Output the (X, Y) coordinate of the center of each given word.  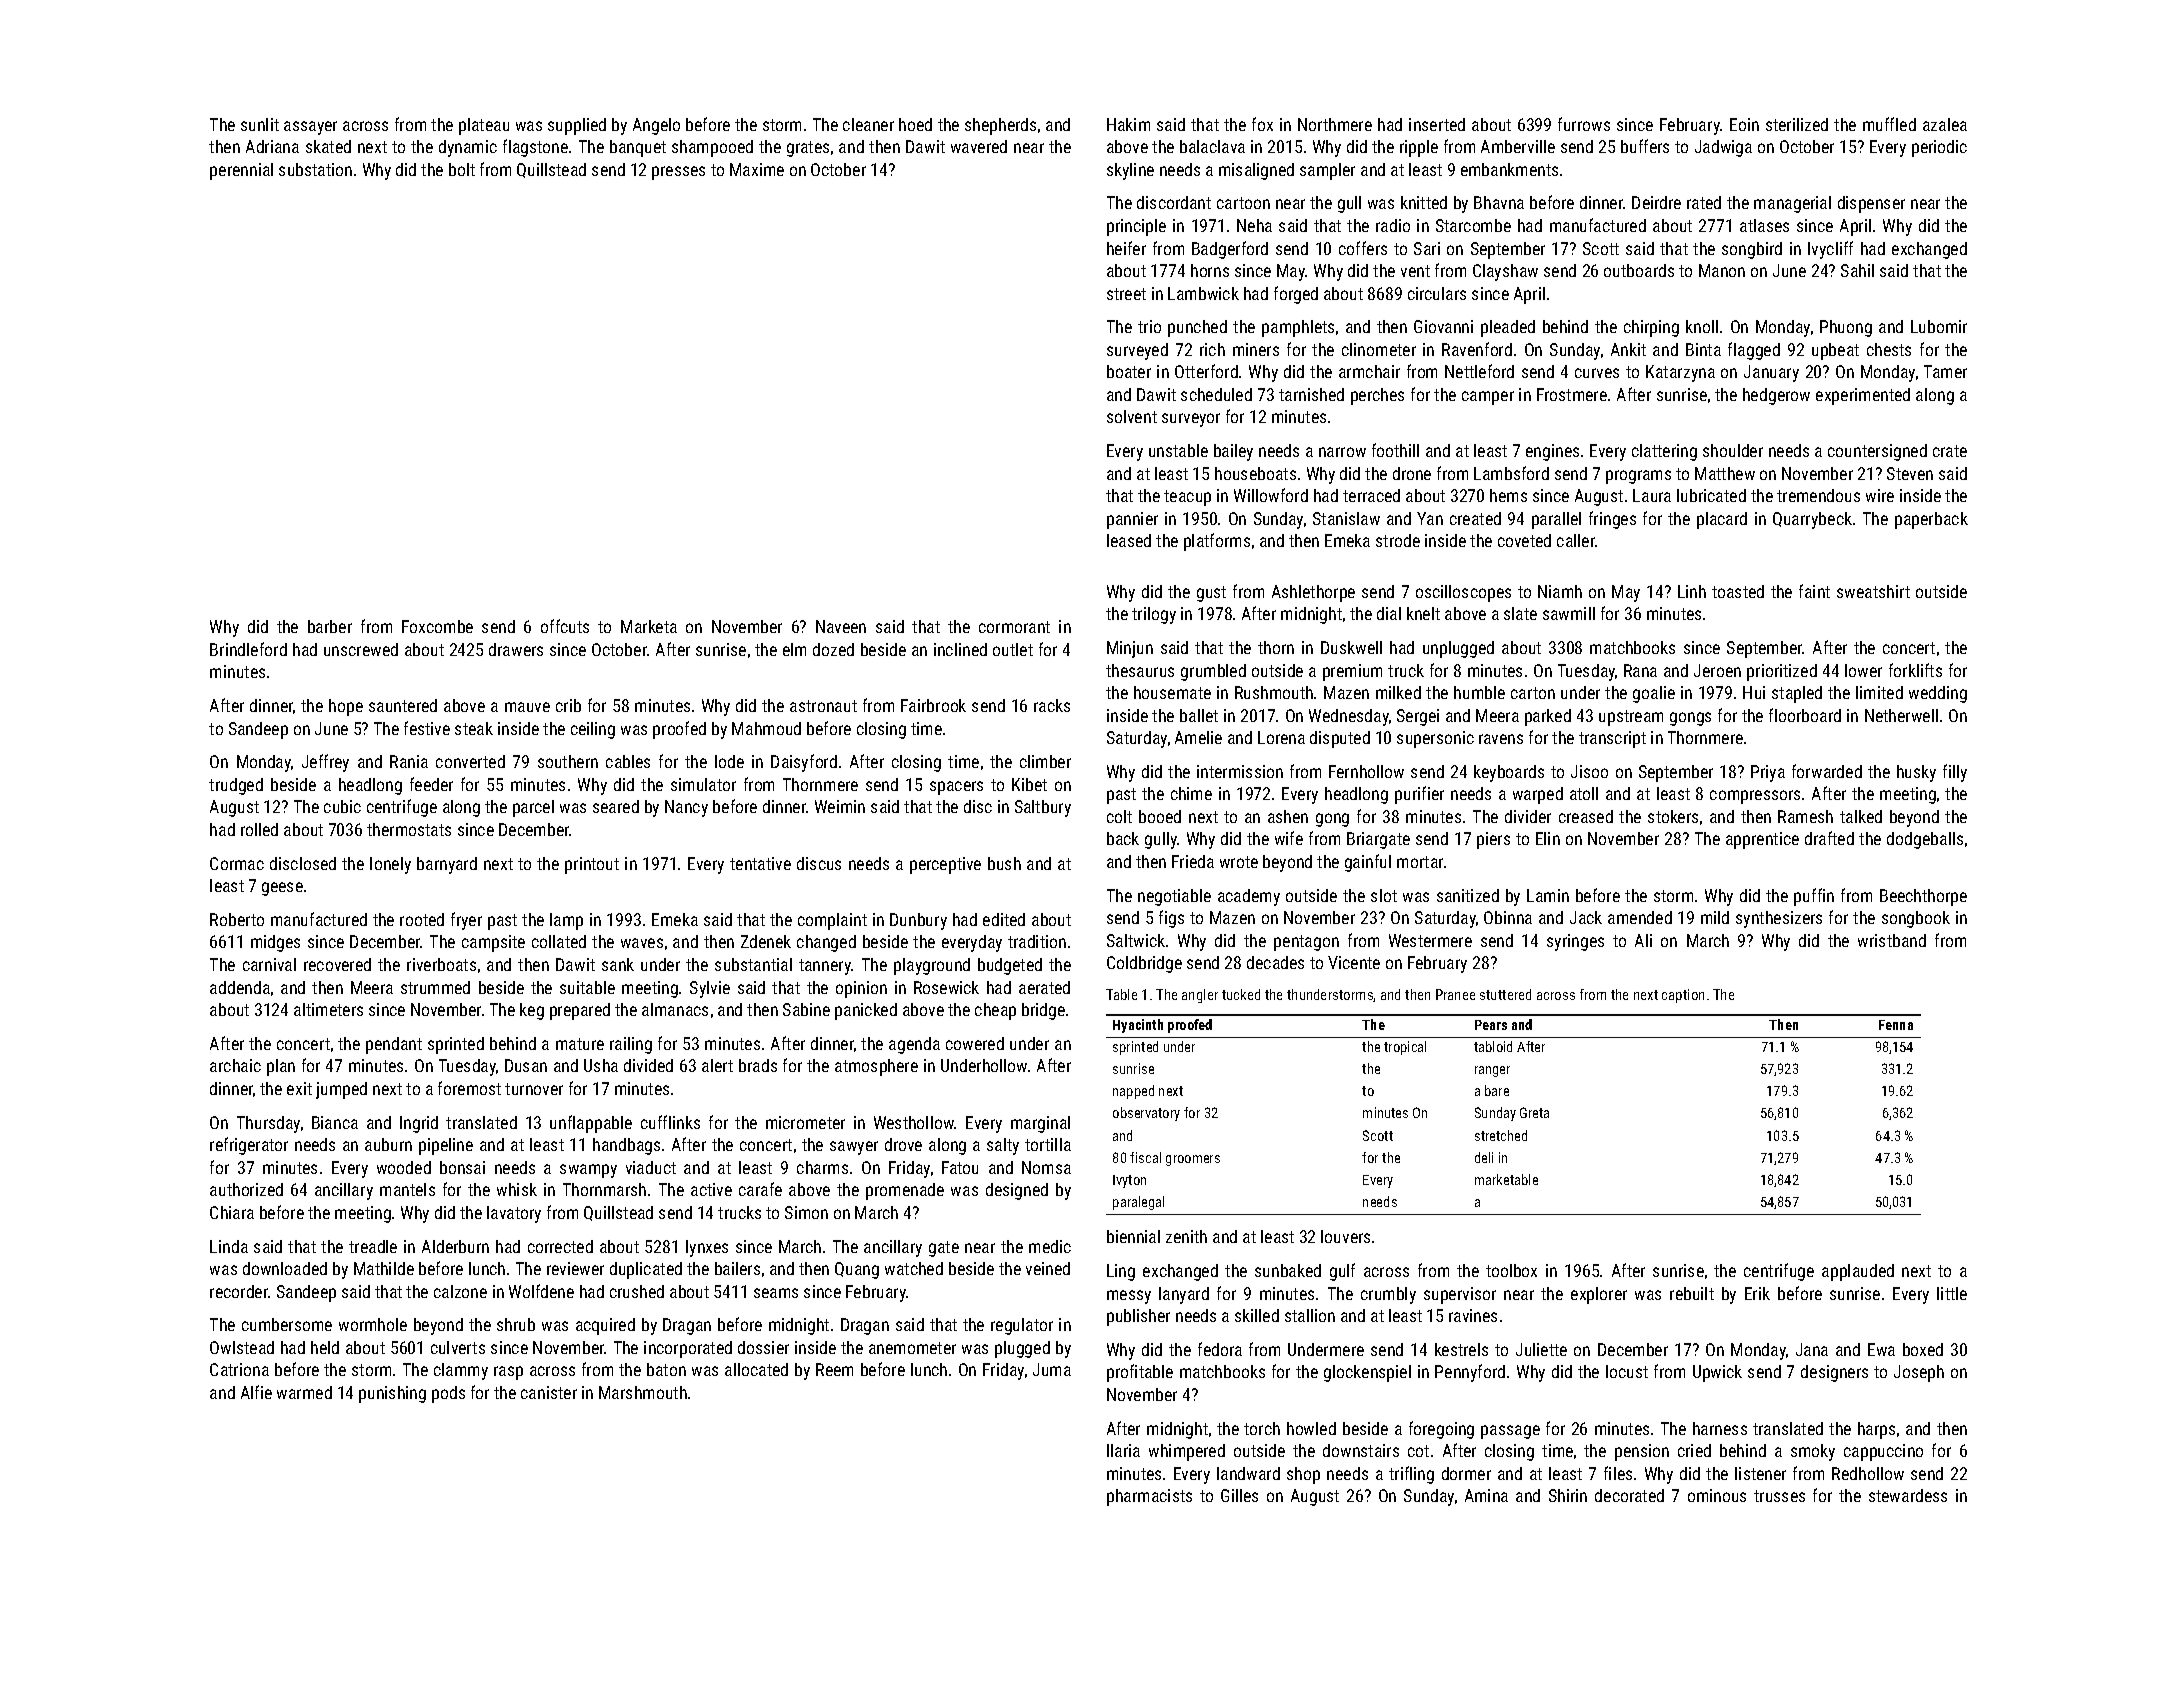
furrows (1584, 124)
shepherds (1000, 126)
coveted (1524, 540)
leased (1129, 540)
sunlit (260, 124)
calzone (460, 1291)
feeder (431, 784)
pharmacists (1149, 1497)
